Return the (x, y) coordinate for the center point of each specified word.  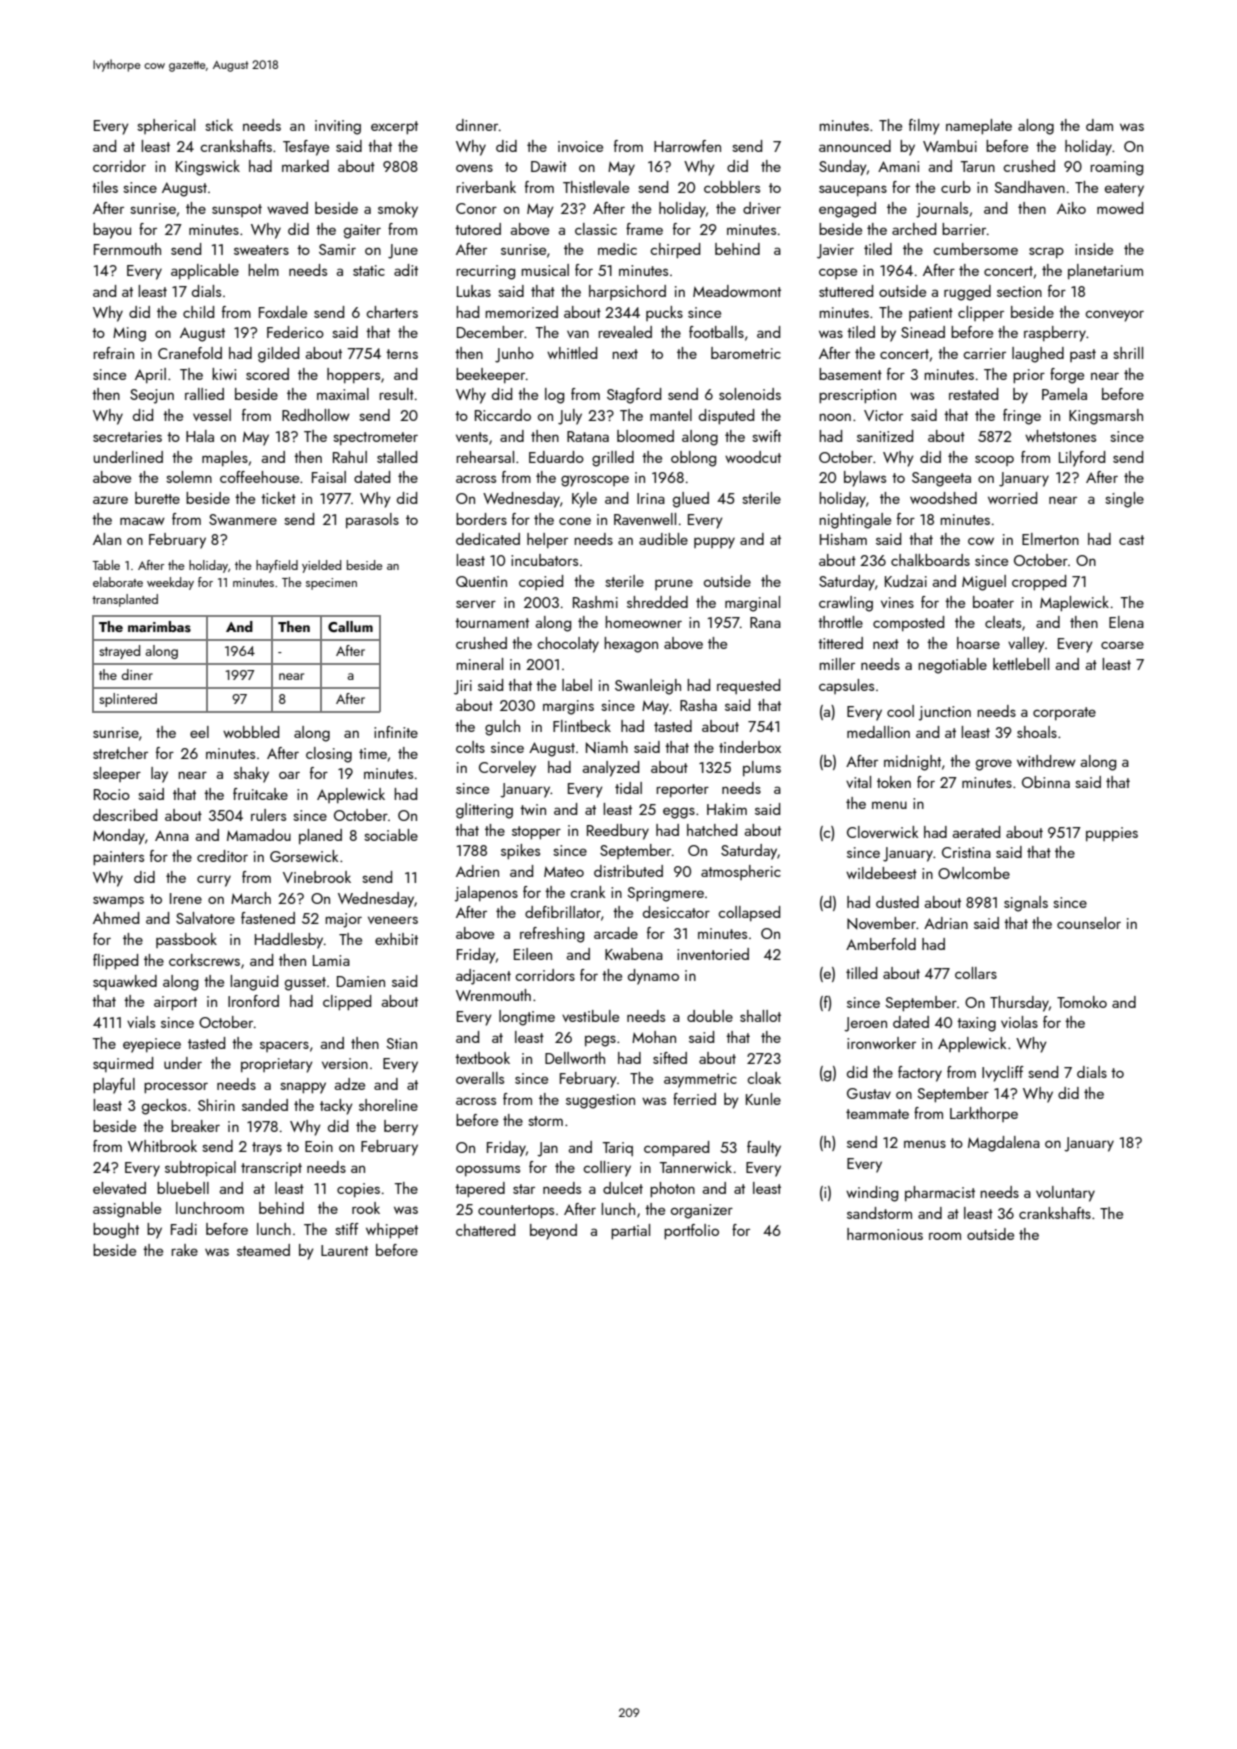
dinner (477, 125)
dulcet (623, 1188)
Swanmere (243, 519)
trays (267, 1149)
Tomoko (1082, 1002)
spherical (166, 126)
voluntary (1065, 1194)
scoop (994, 460)
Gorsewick (304, 856)
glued (691, 500)
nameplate (979, 127)
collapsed (749, 913)
